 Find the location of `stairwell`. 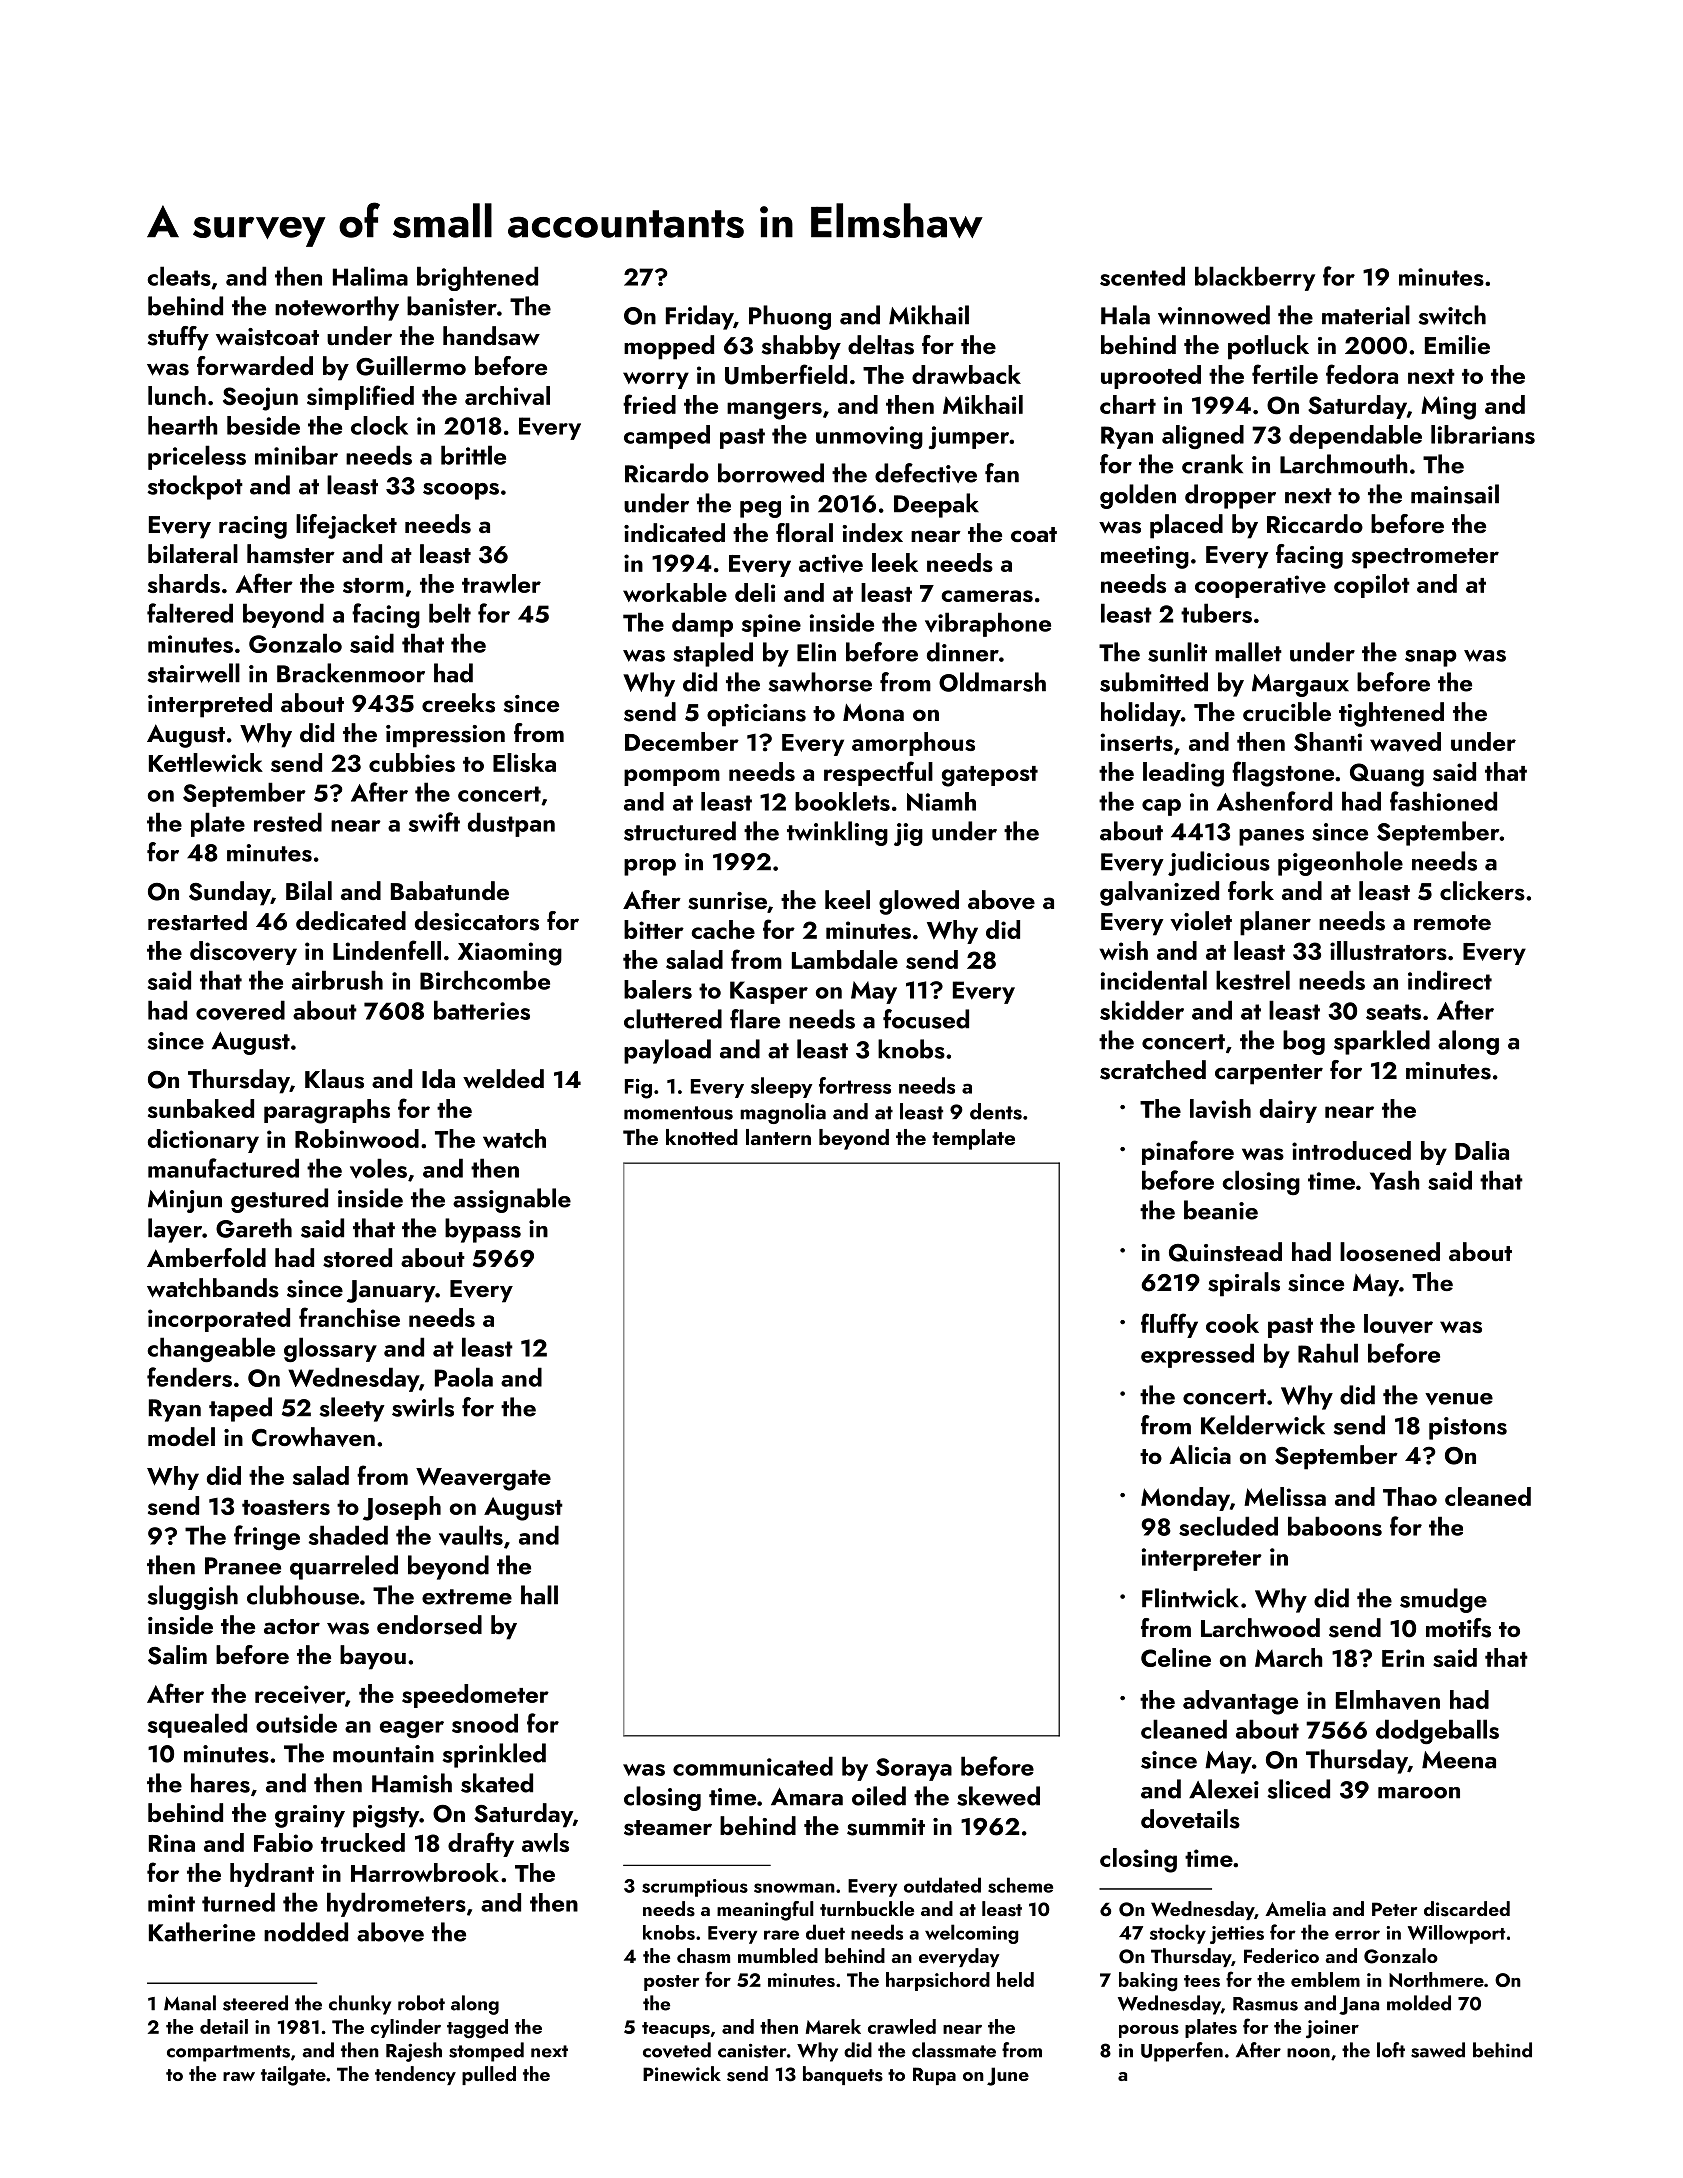

stairwell is located at coordinates (193, 673).
